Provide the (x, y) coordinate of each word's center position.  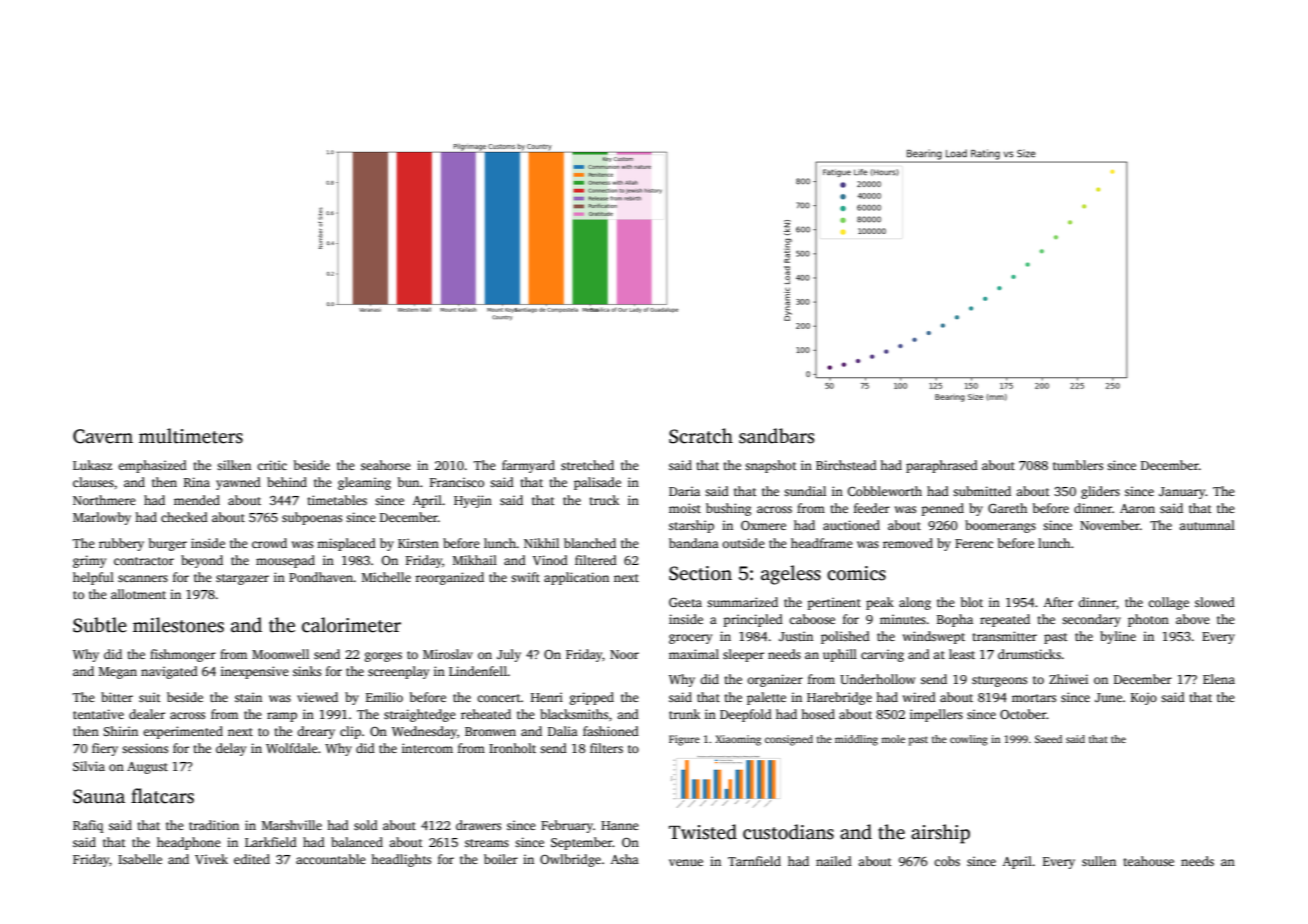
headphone (189, 843)
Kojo (1144, 698)
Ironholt (512, 748)
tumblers (1078, 465)
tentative (98, 714)
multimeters (191, 436)
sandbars (776, 436)
